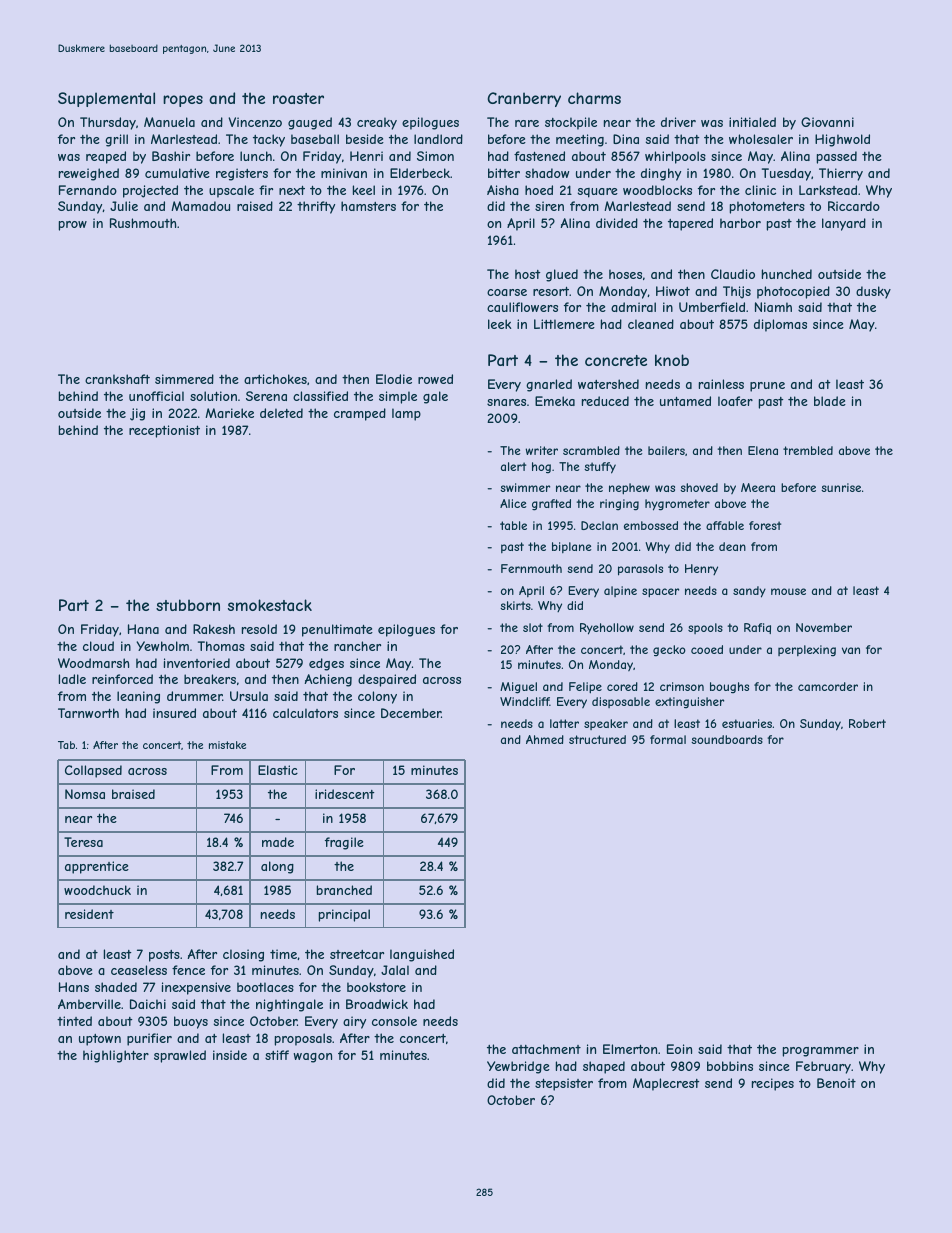  What do you see at coordinates (630, 1049) in the image?
I see `Elmerton` at bounding box center [630, 1049].
